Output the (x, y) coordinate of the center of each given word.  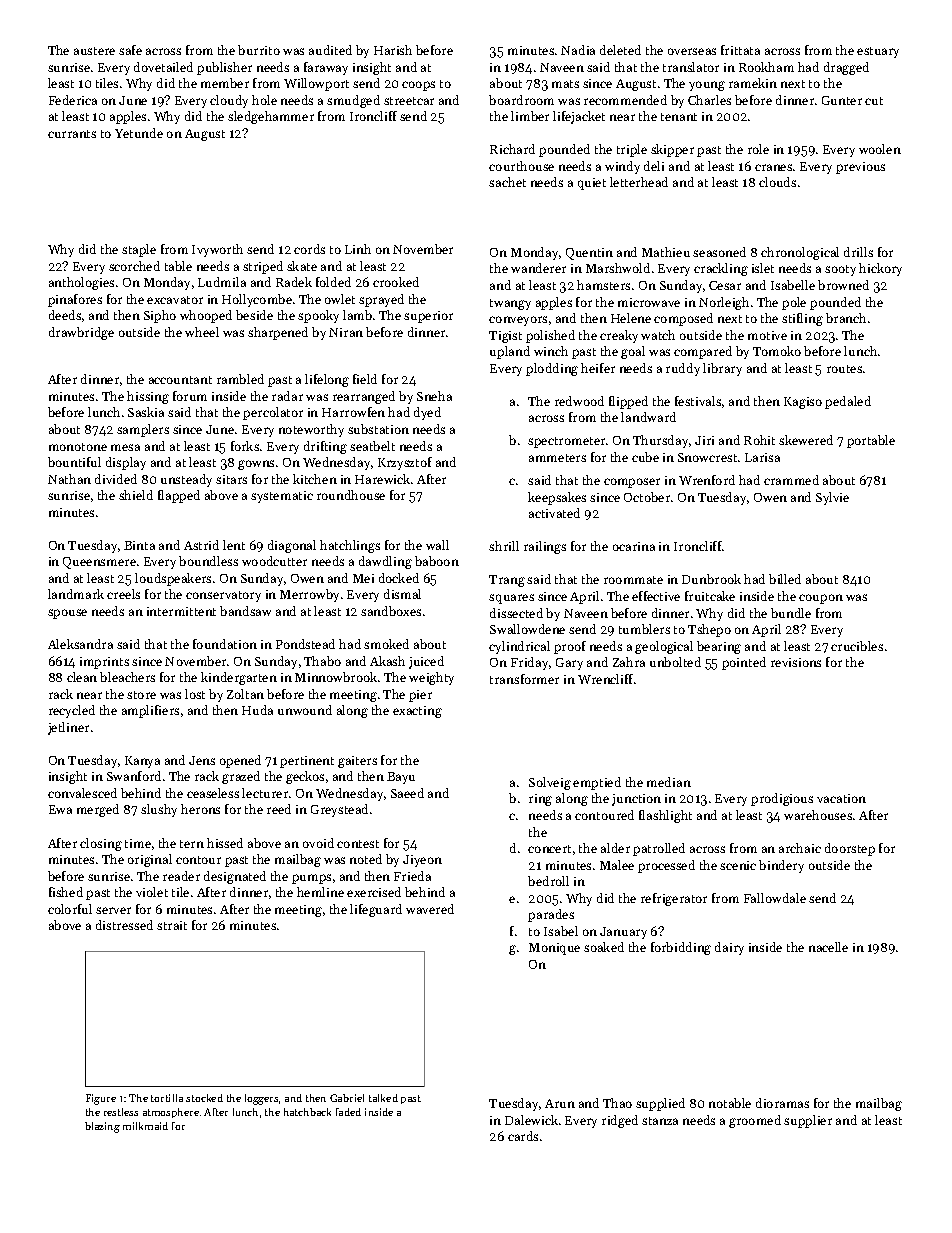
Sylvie (832, 498)
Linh (358, 249)
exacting (417, 712)
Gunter (842, 100)
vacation (841, 798)
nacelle (828, 947)
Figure (101, 1099)
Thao (617, 1103)
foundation (225, 644)
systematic (282, 497)
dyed (427, 413)
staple (139, 250)
